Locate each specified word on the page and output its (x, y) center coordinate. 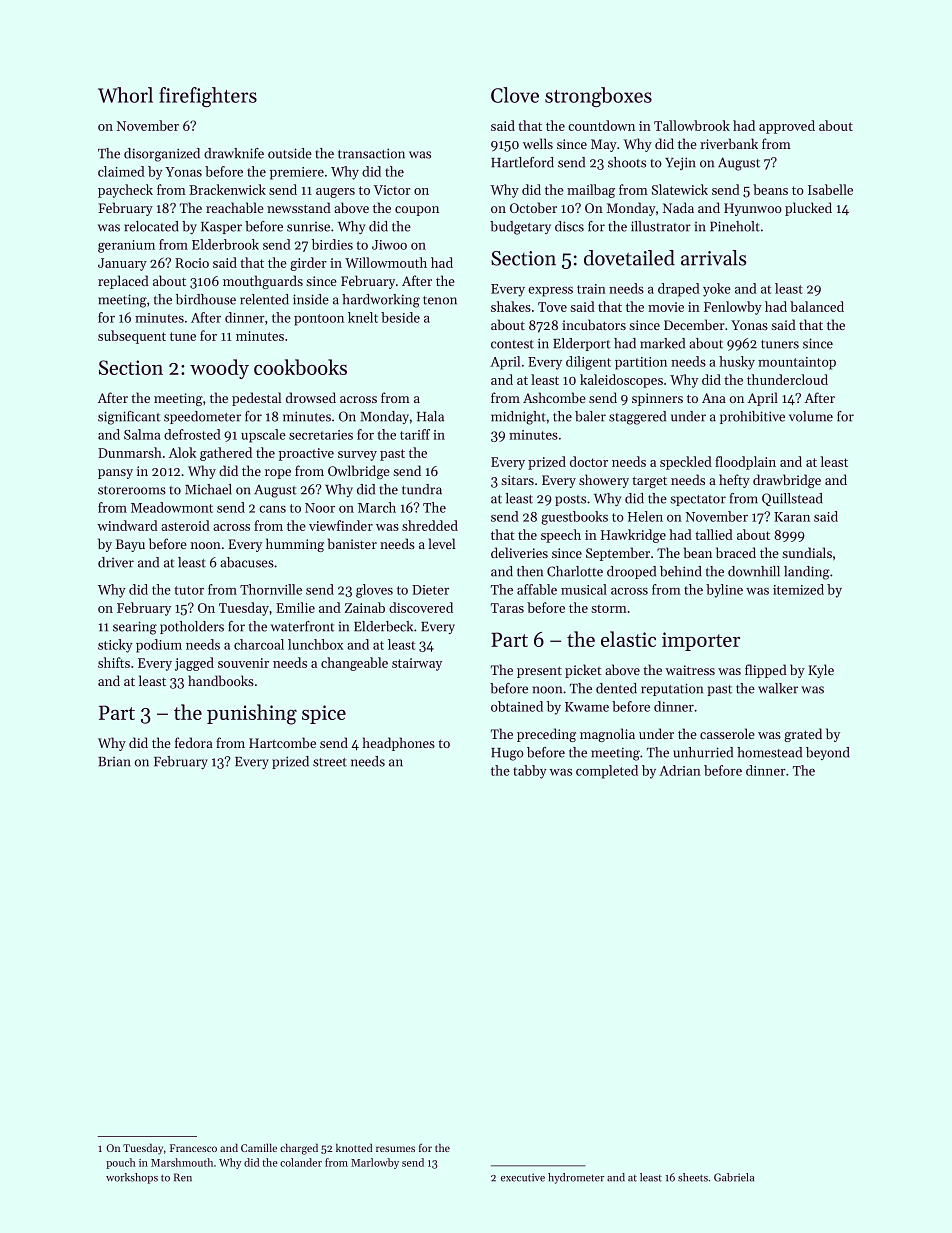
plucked (808, 209)
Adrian (680, 770)
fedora (194, 742)
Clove (515, 95)
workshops (132, 1178)
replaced (123, 282)
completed (607, 772)
